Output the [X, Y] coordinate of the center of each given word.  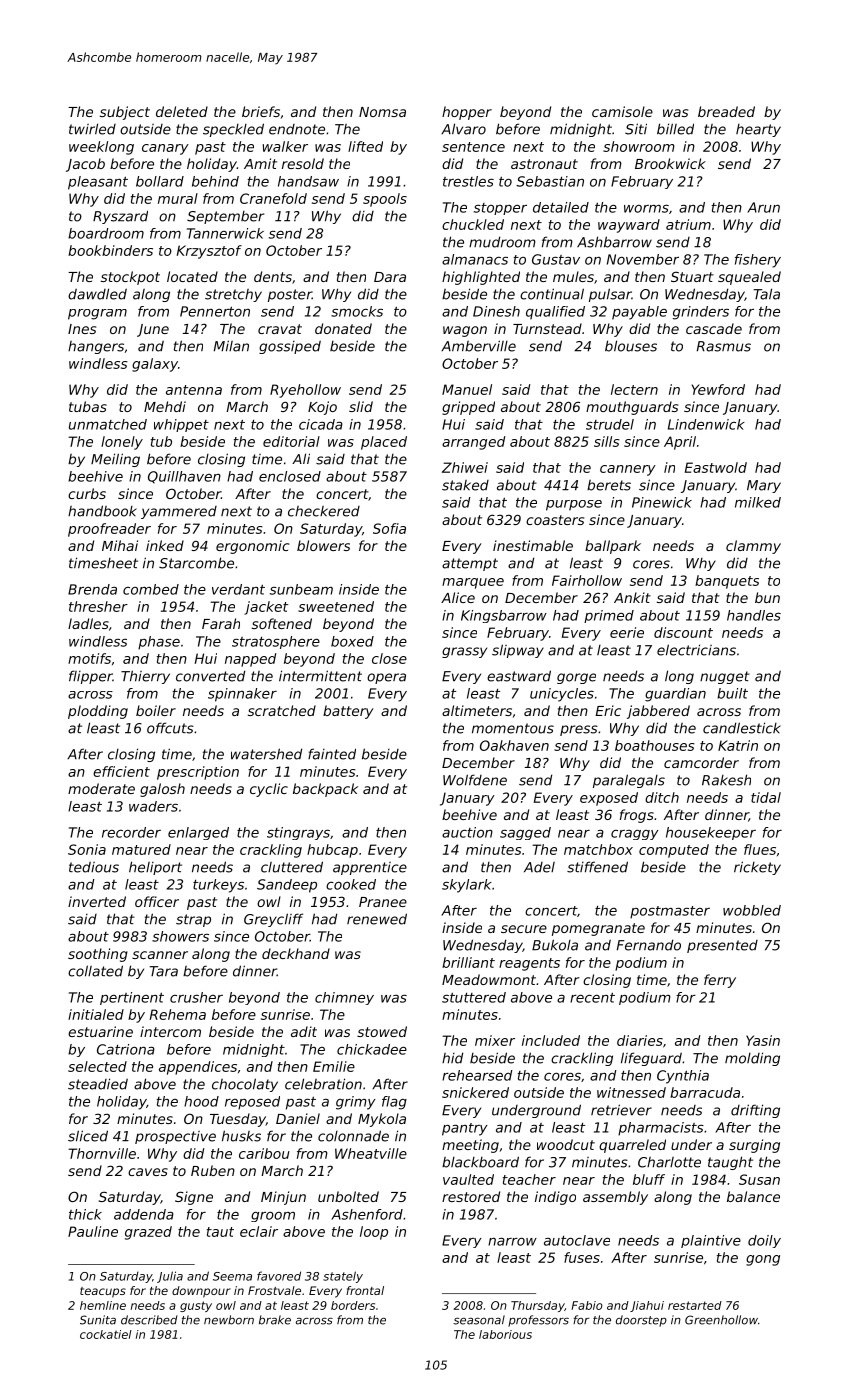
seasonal [479, 1320]
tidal [766, 797]
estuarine [100, 1031]
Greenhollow [721, 1320]
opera [386, 678]
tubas [88, 406]
